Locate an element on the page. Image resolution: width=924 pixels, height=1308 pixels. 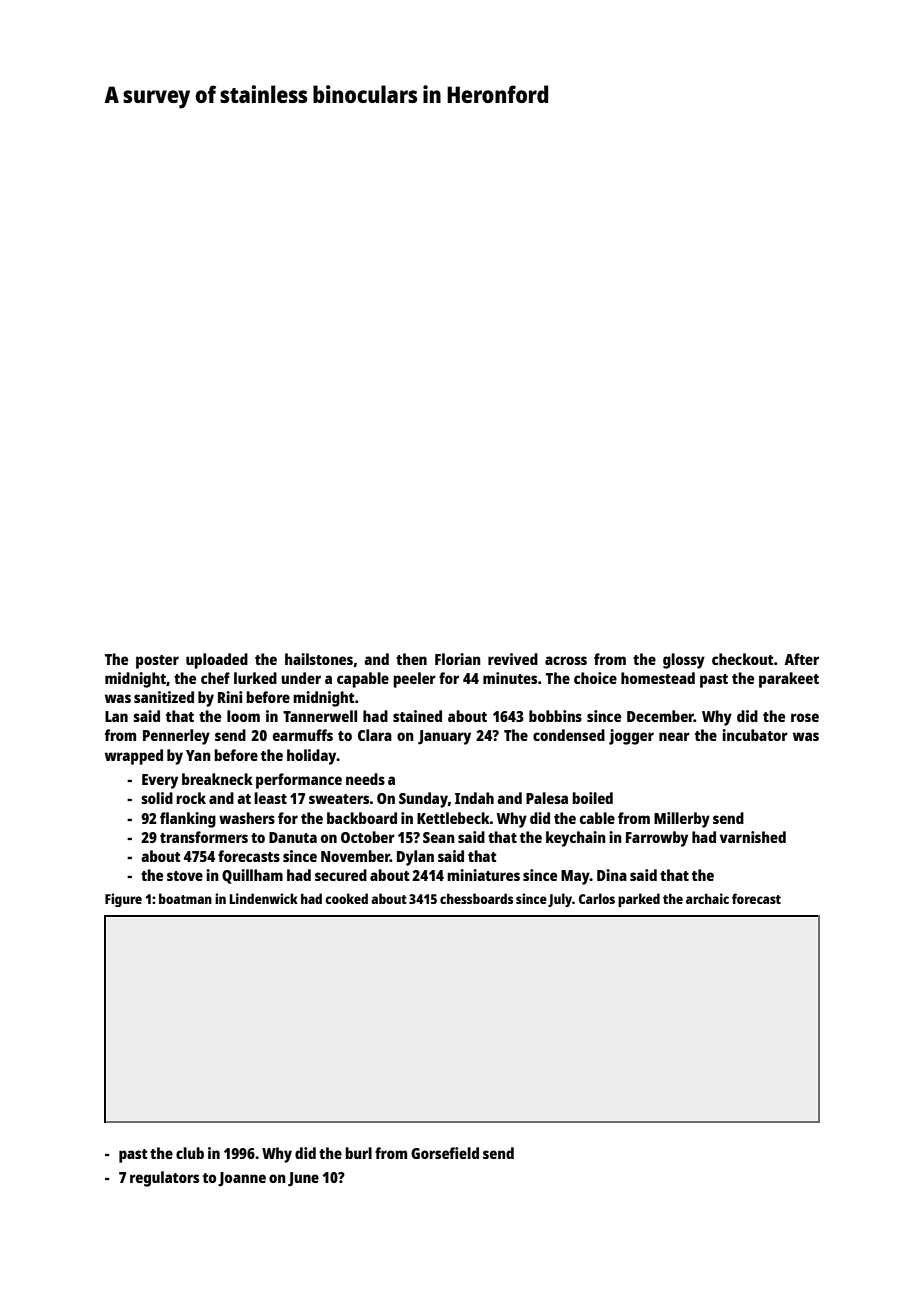
varnished is located at coordinates (753, 837).
